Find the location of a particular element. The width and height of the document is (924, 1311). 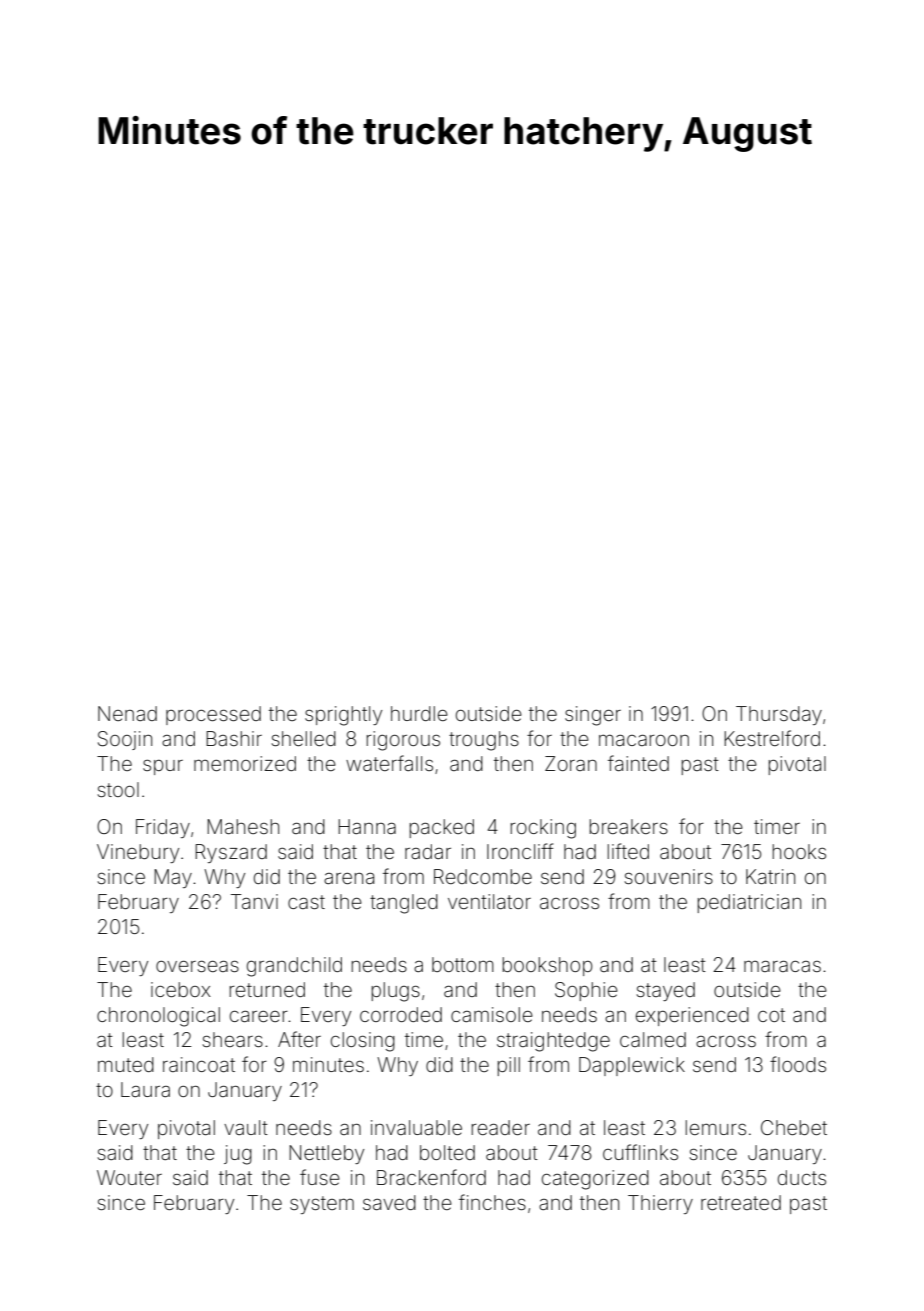

maracas is located at coordinates (782, 966).
